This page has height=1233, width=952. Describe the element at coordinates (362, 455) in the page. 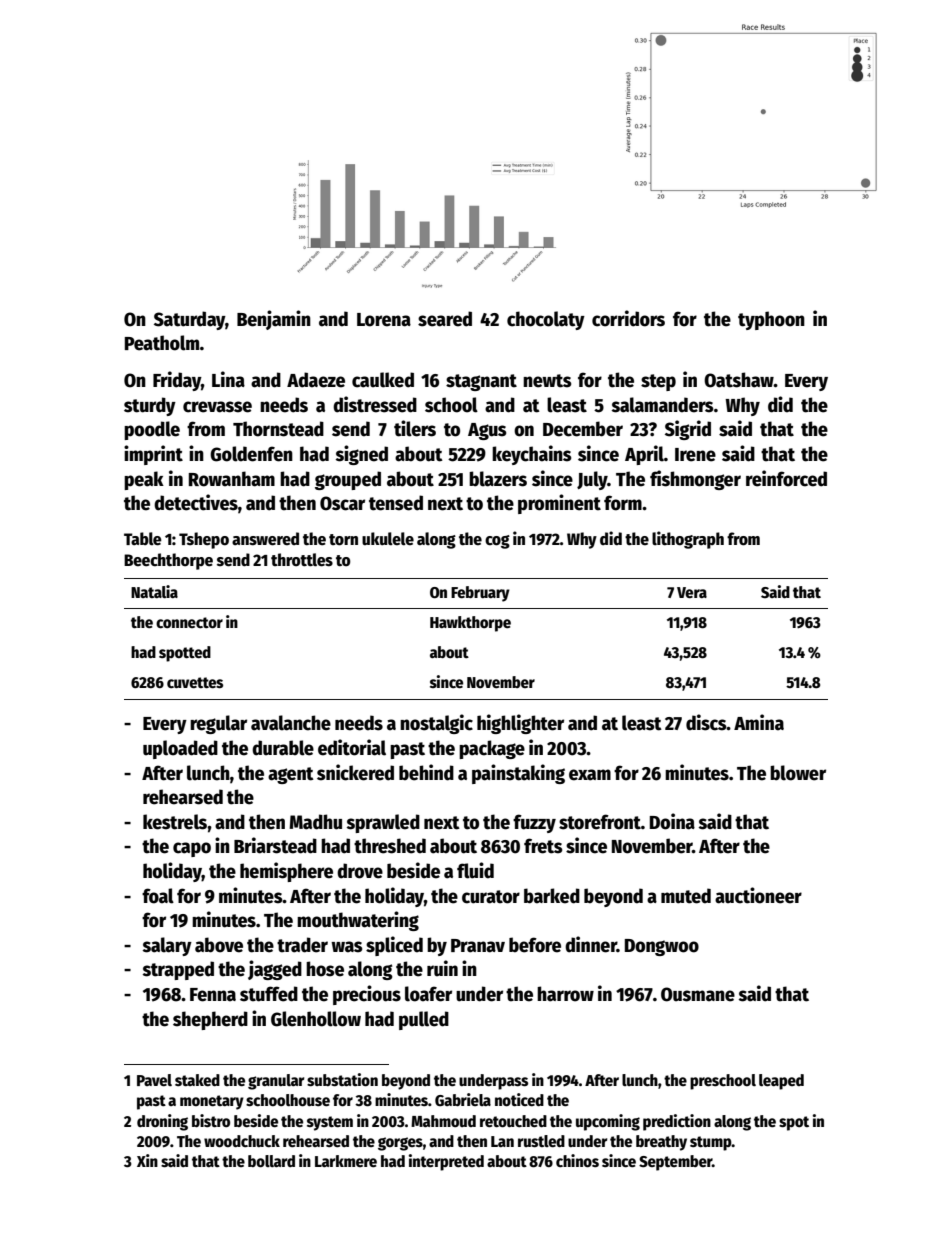

I see `signed` at that location.
